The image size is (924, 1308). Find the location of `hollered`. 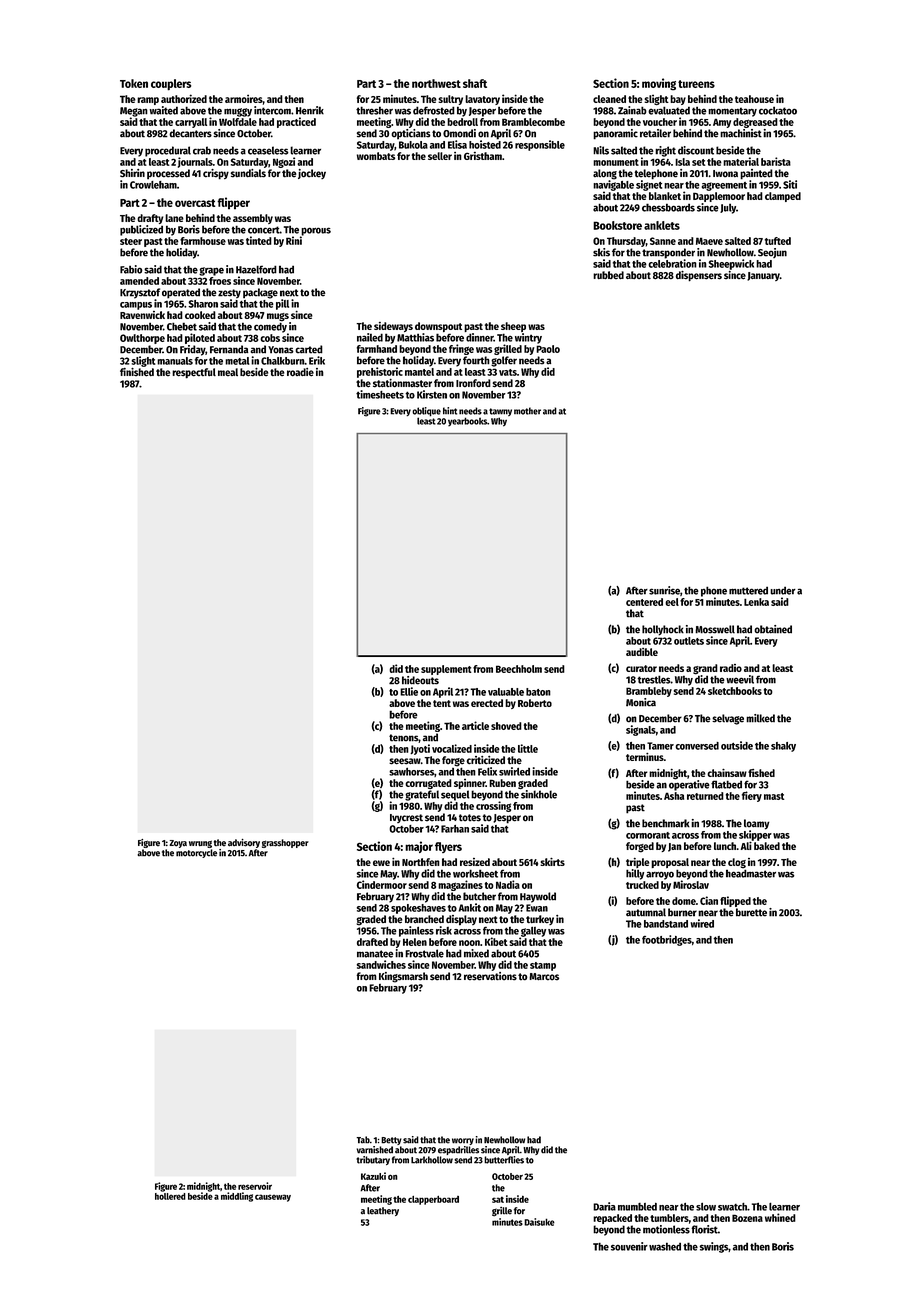

hollered is located at coordinates (170, 1196).
